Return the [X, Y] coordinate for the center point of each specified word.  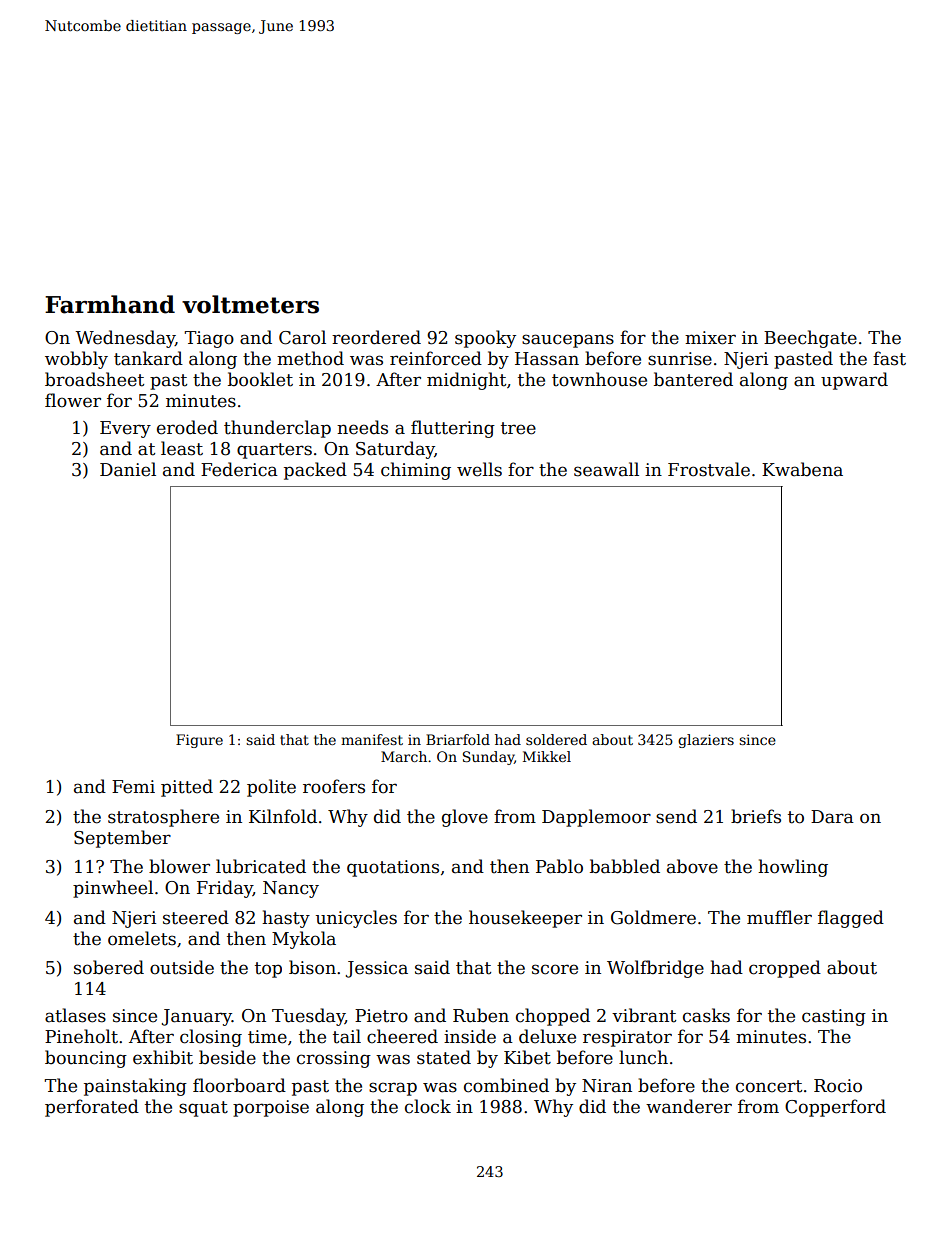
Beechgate [810, 339]
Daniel [128, 469]
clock [428, 1106]
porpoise [271, 1108]
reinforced [436, 358]
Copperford [835, 1108]
